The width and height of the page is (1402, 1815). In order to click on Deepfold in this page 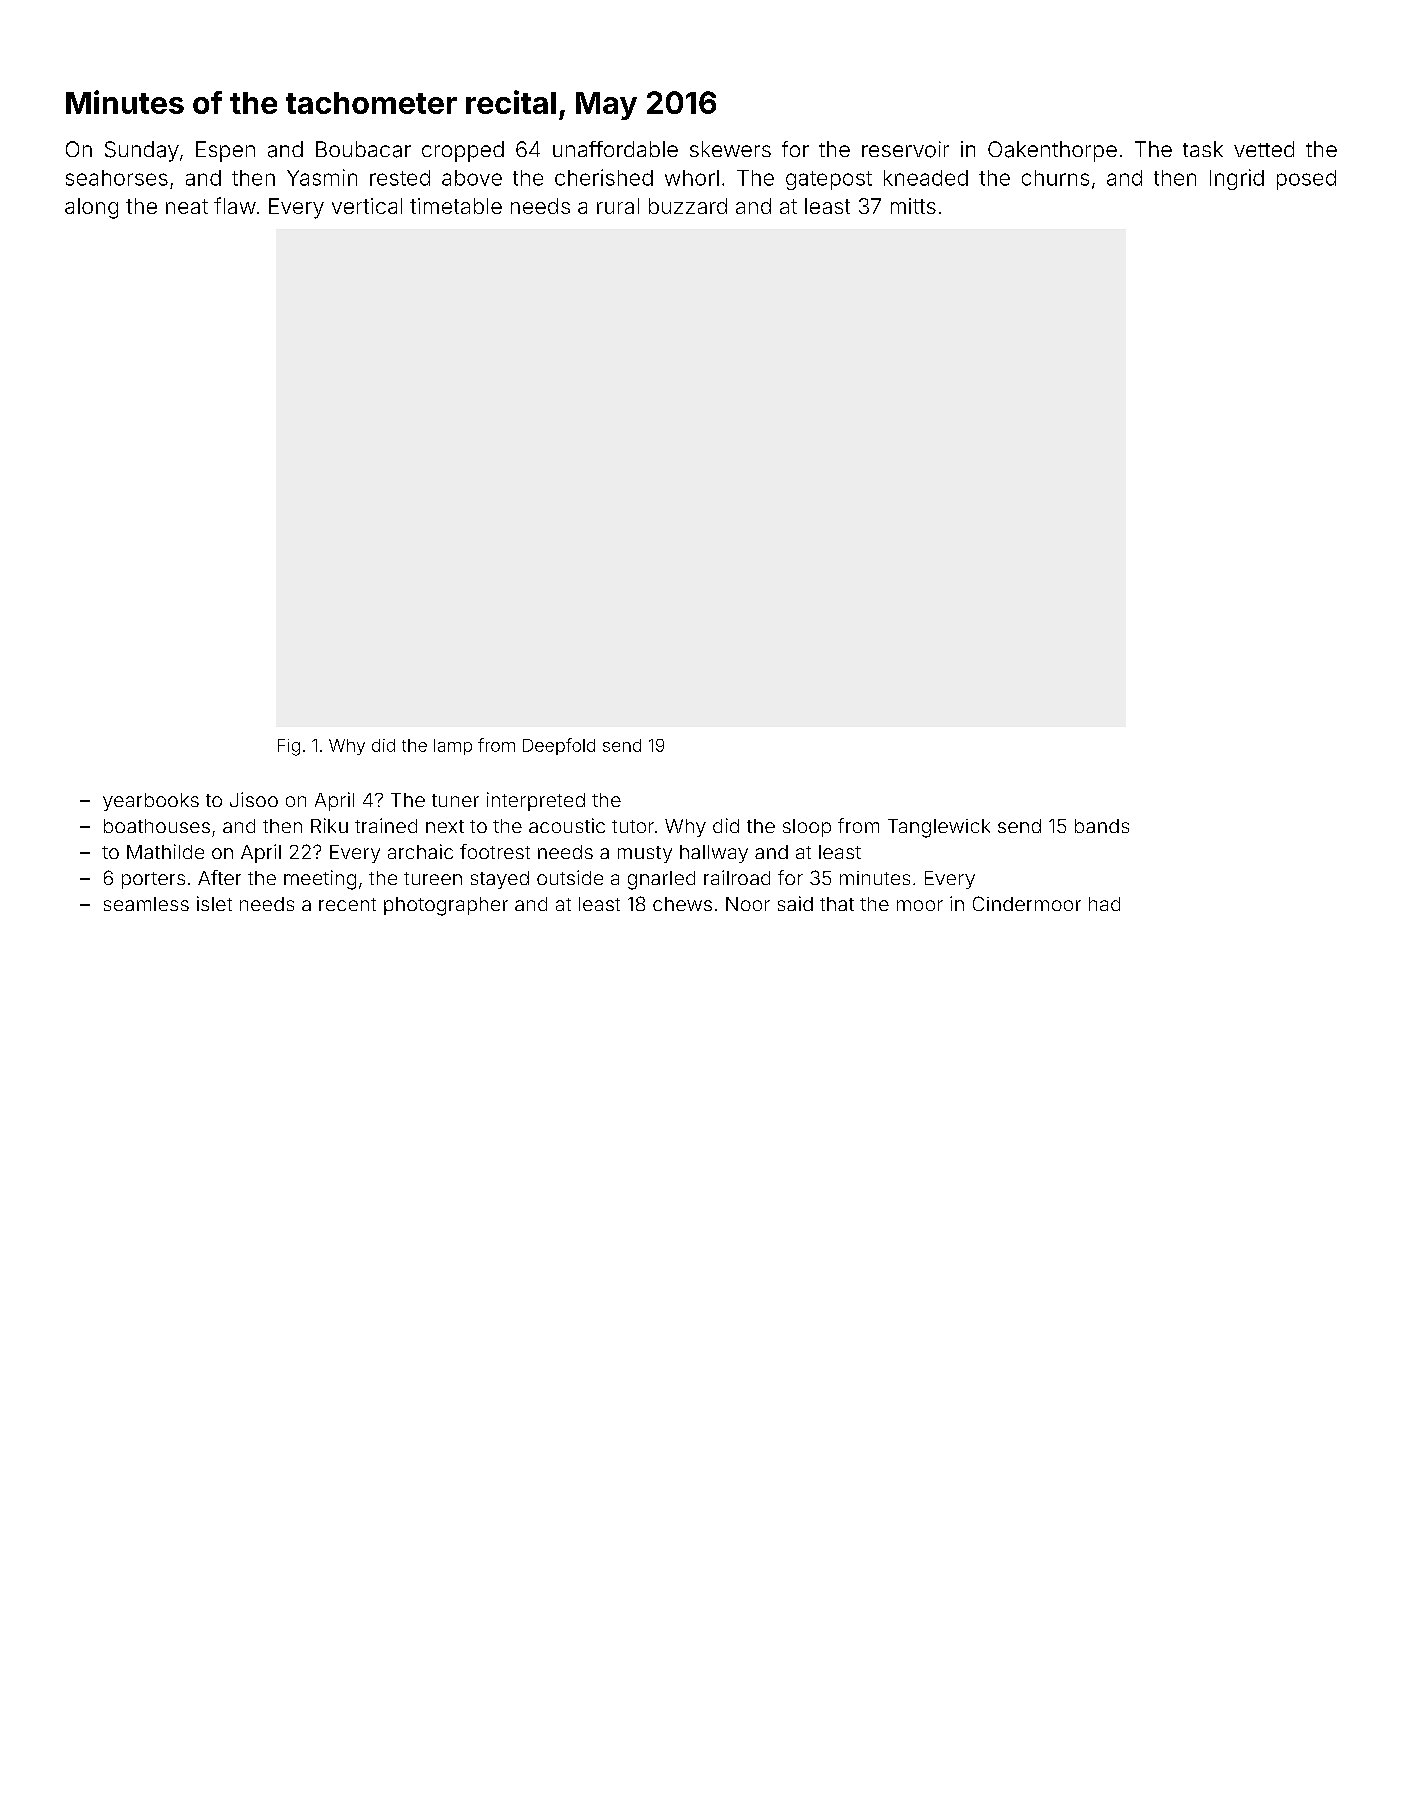, I will do `click(559, 746)`.
